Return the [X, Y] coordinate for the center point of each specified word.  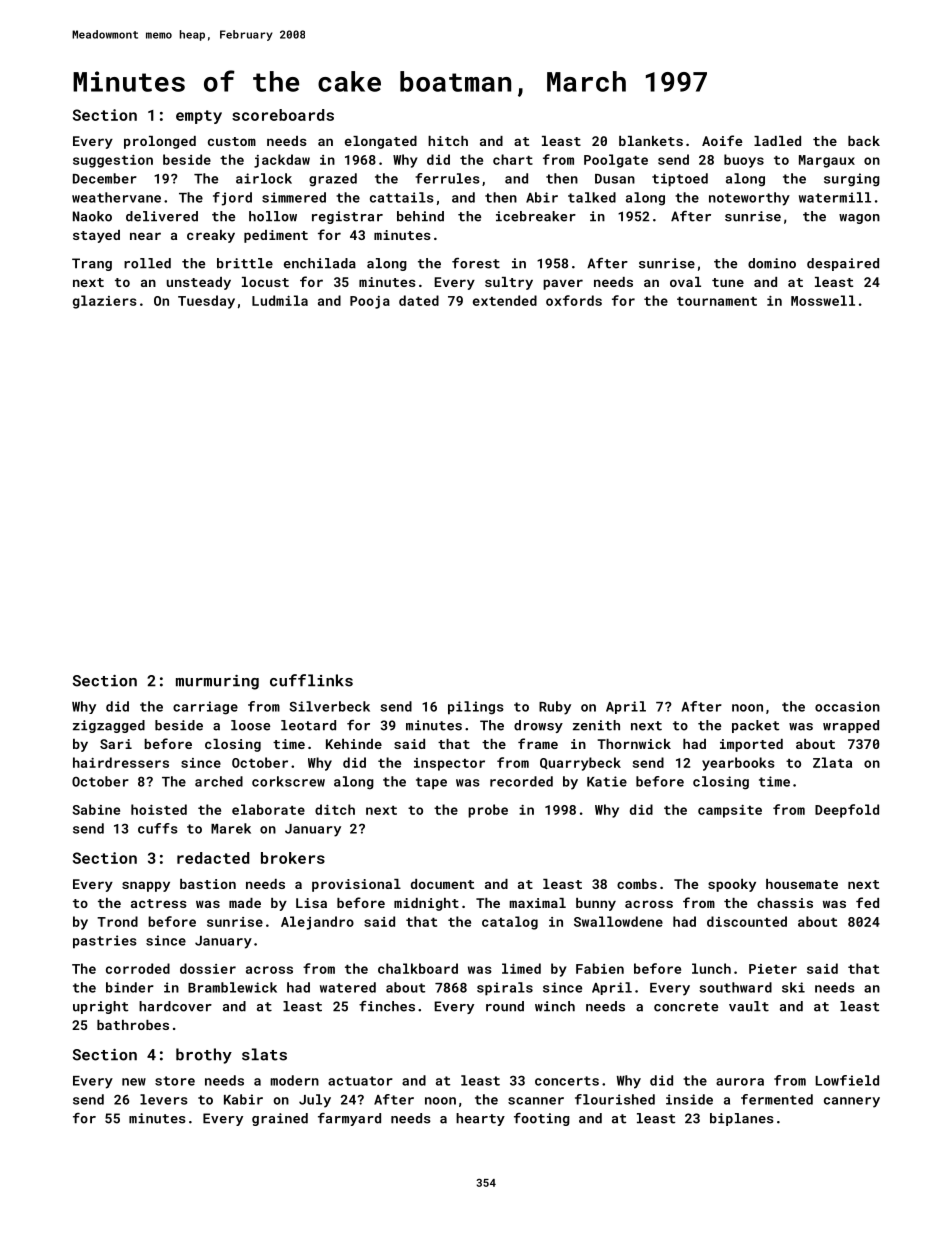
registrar [347, 217]
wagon [859, 219]
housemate [802, 884]
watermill [835, 197]
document [442, 884]
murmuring [217, 682]
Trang [92, 264]
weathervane [116, 197]
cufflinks [311, 680]
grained [280, 1119]
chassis [785, 903]
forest [476, 263]
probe [488, 811]
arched [219, 781]
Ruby [555, 708]
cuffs [158, 828]
